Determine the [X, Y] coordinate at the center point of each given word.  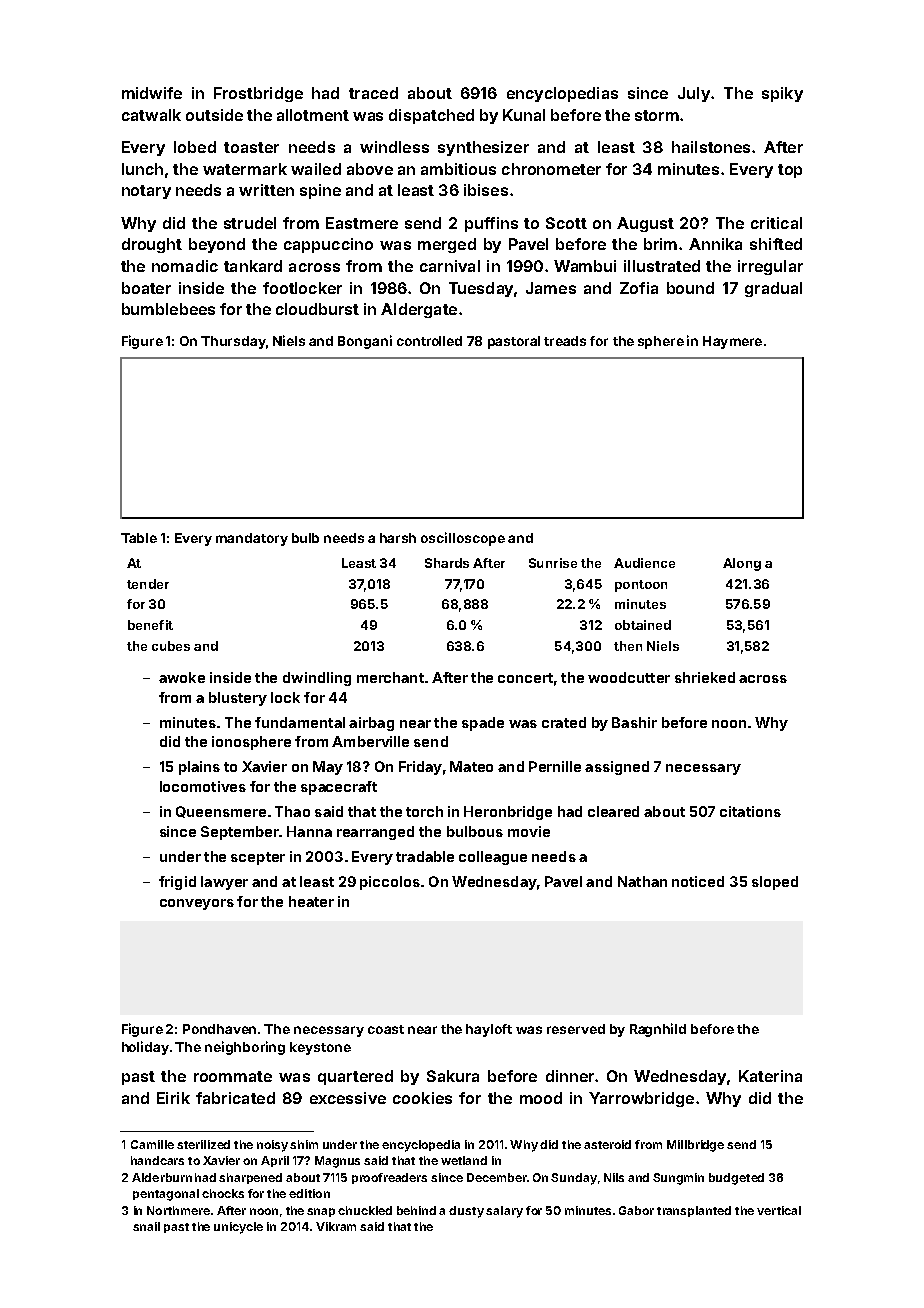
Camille [152, 1144]
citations [750, 811]
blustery [238, 699]
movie [529, 831]
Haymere [732, 342]
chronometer [551, 169]
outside [214, 115]
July [694, 94]
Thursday [233, 342]
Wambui [585, 266]
